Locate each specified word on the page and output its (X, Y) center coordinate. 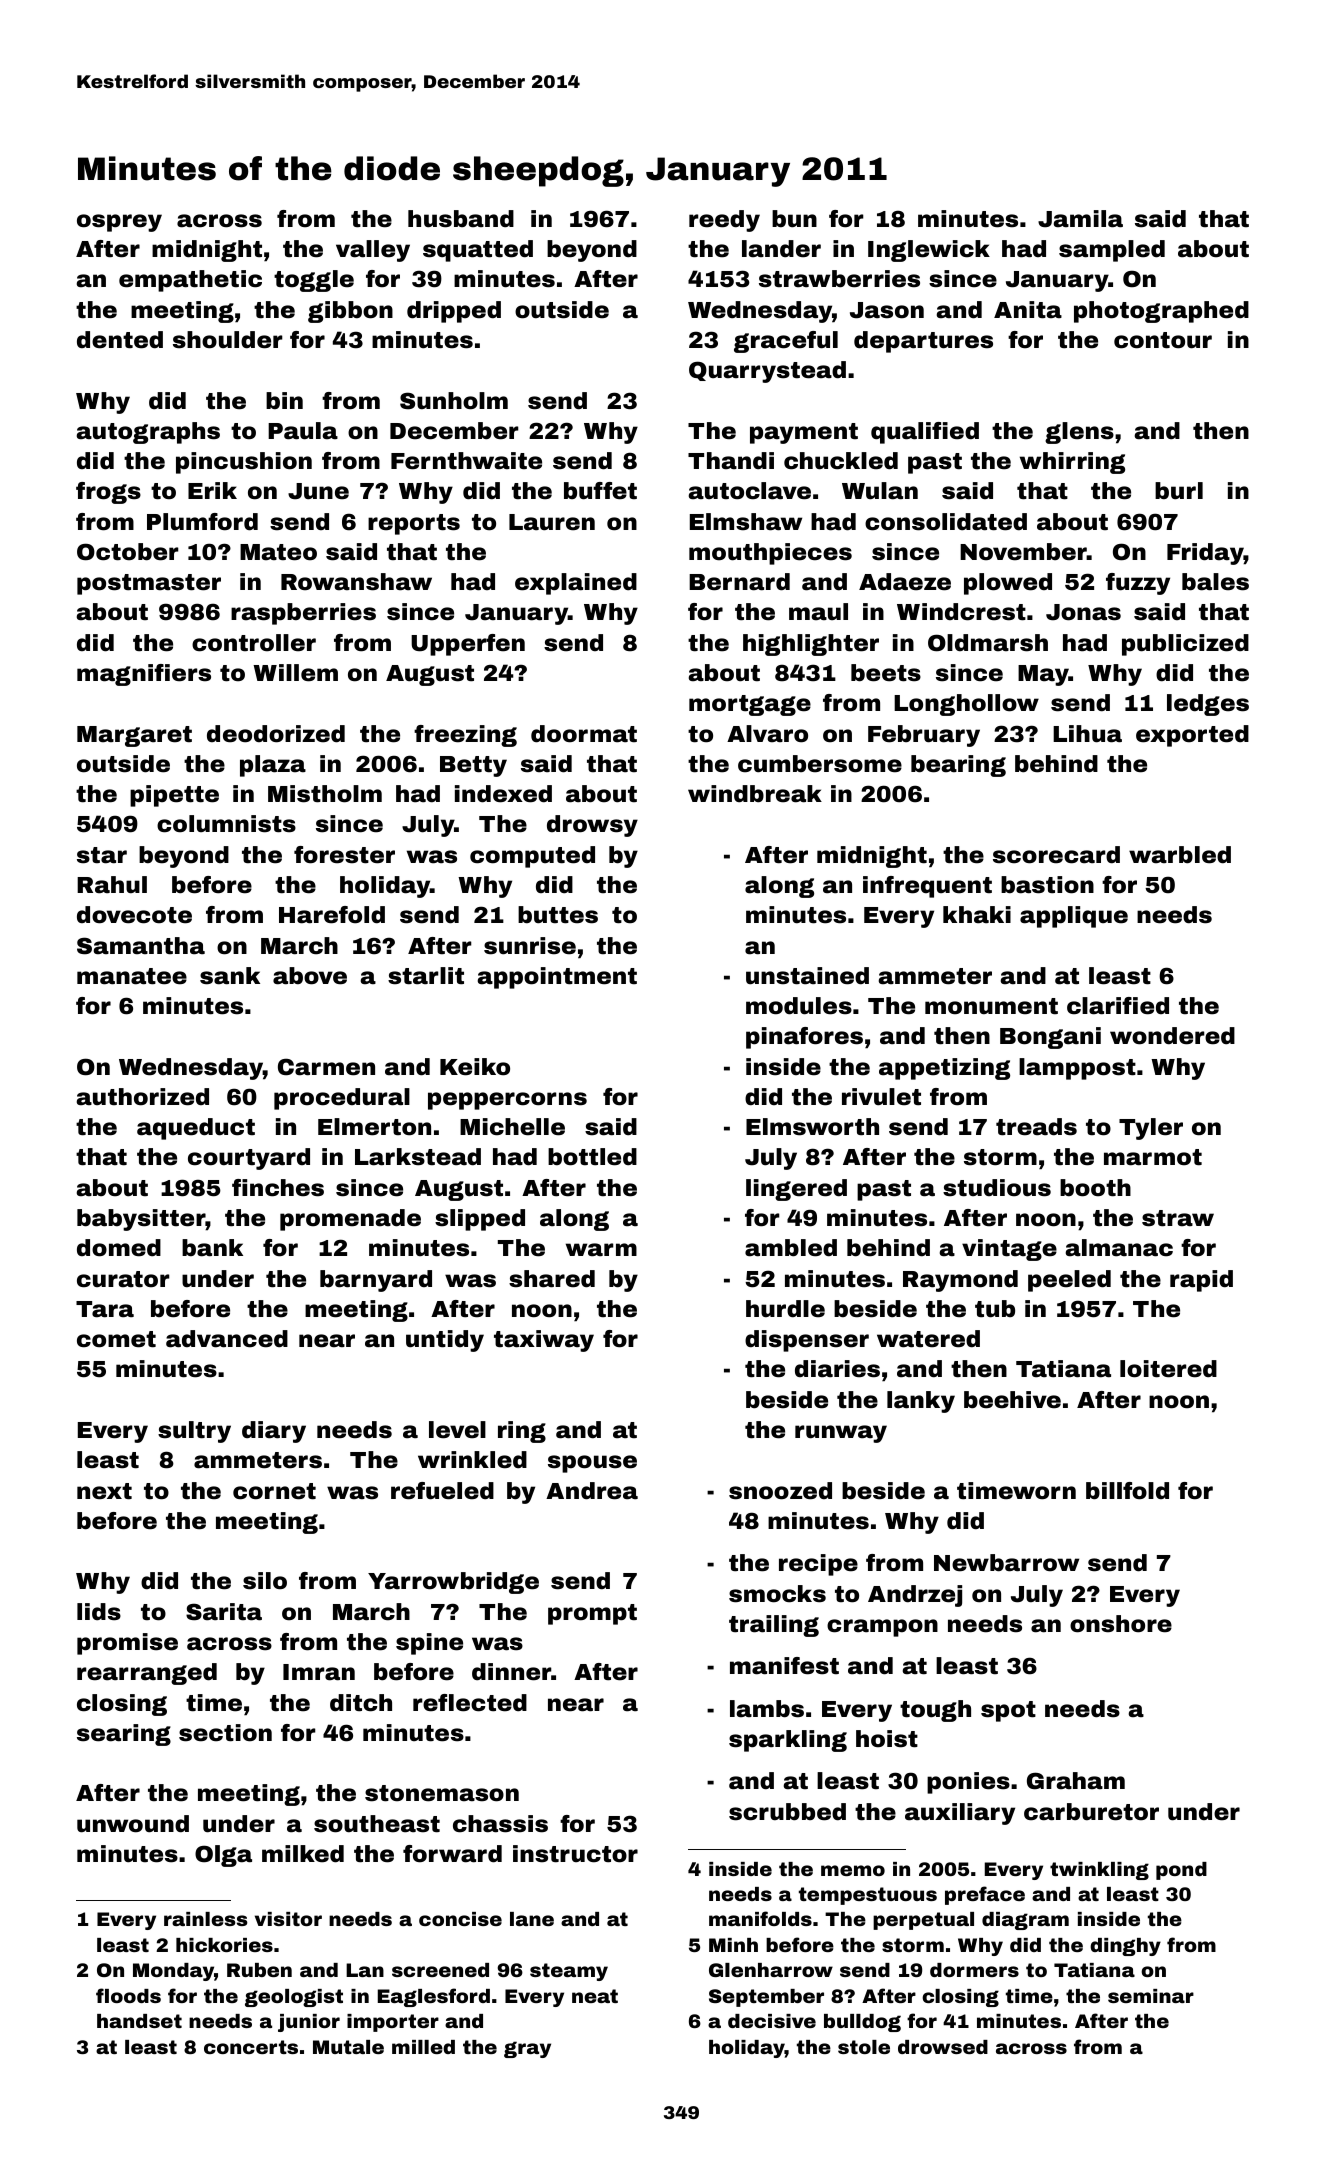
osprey (119, 223)
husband (461, 219)
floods (128, 1995)
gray (527, 2049)
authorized (143, 1097)
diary (274, 1432)
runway (841, 1434)
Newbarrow (1006, 1563)
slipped (480, 1220)
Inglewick (929, 251)
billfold (1127, 1491)
